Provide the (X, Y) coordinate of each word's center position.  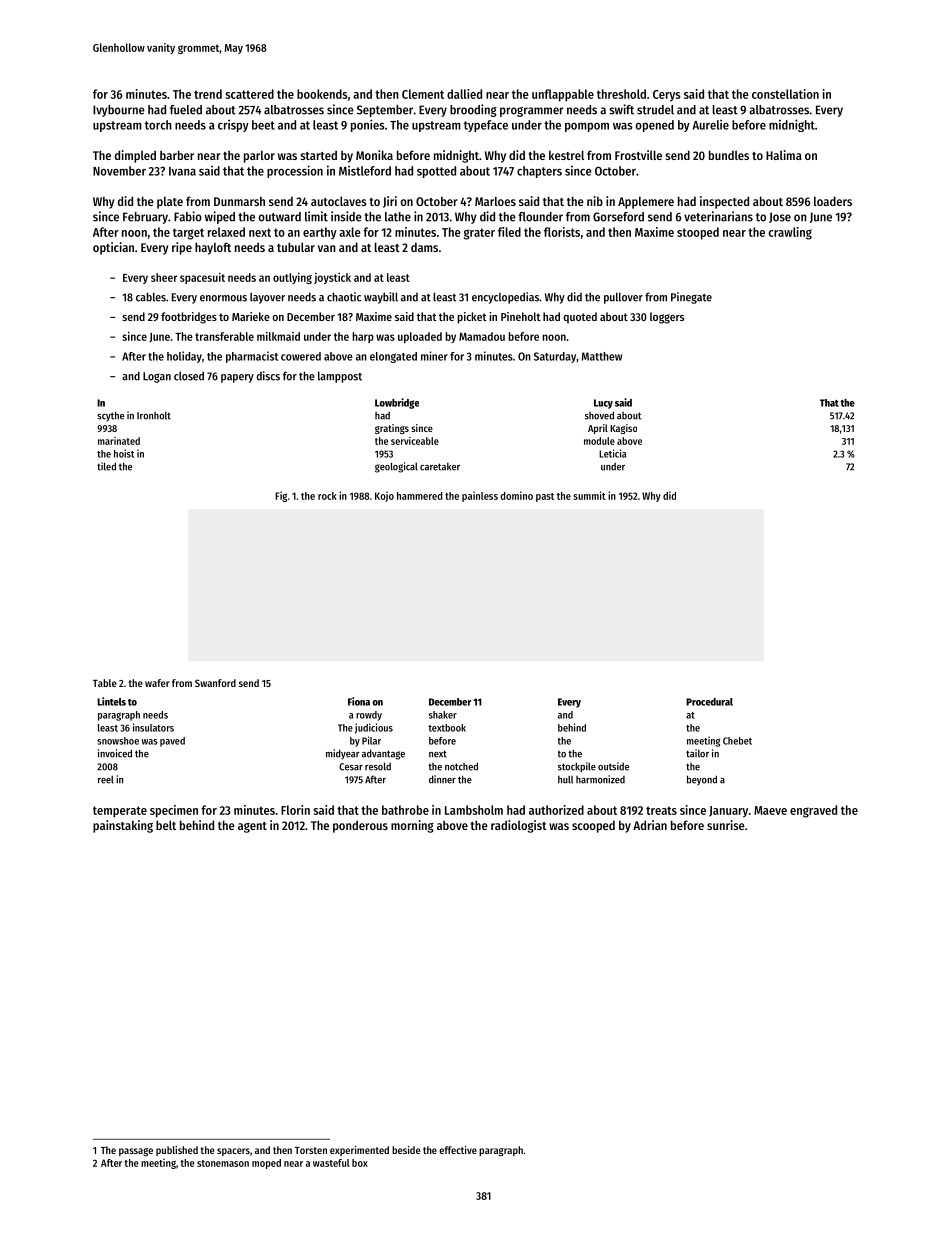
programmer (532, 112)
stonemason (223, 1163)
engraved (813, 811)
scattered (250, 94)
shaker (443, 715)
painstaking (123, 826)
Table (105, 683)
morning (412, 826)
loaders (833, 201)
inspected (724, 202)
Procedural (709, 702)
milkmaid (278, 336)
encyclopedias (505, 298)
